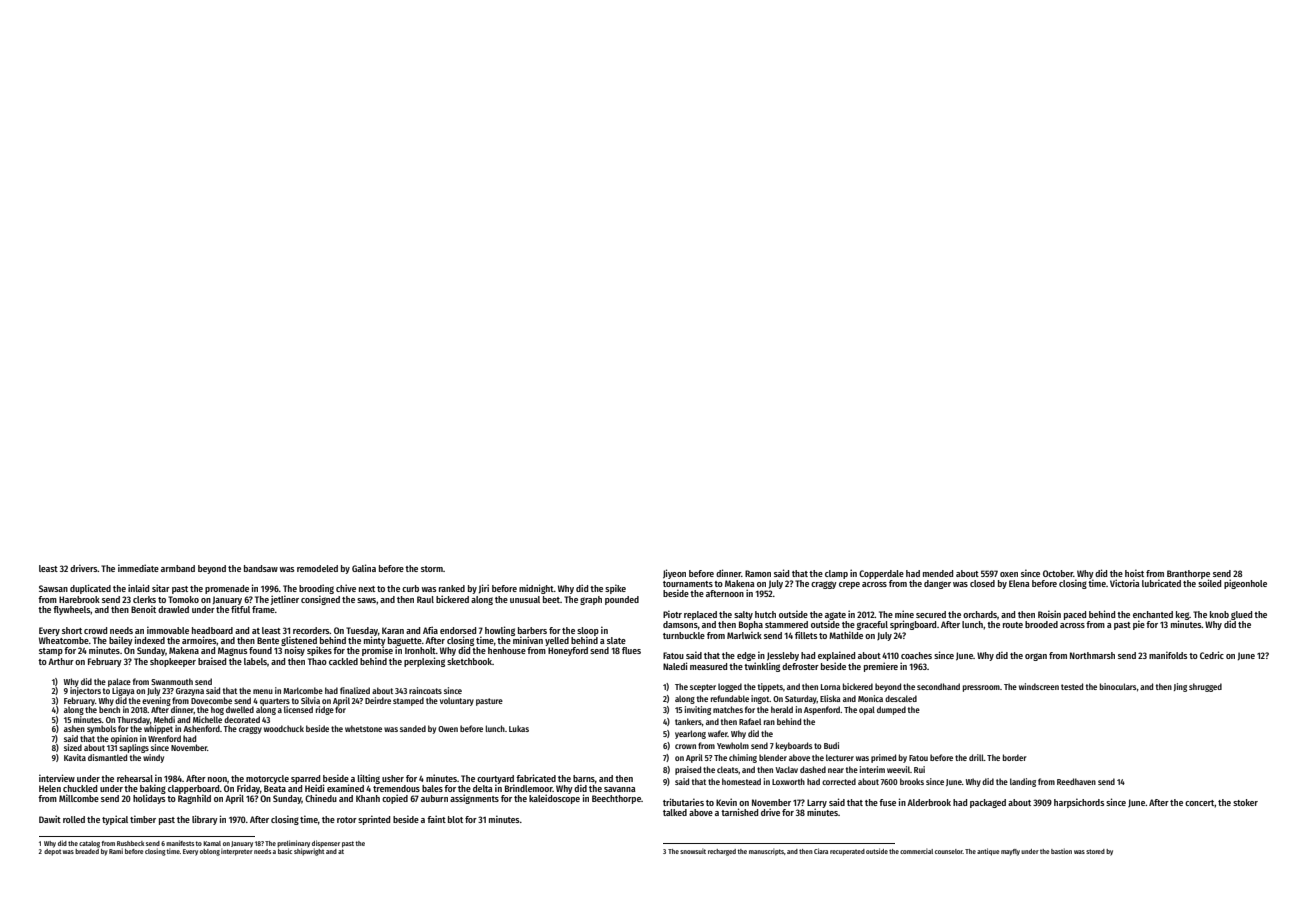 This screenshot has height=924, width=1308. Describe the element at coordinates (347, 820) in the screenshot. I see `rotor` at that location.
